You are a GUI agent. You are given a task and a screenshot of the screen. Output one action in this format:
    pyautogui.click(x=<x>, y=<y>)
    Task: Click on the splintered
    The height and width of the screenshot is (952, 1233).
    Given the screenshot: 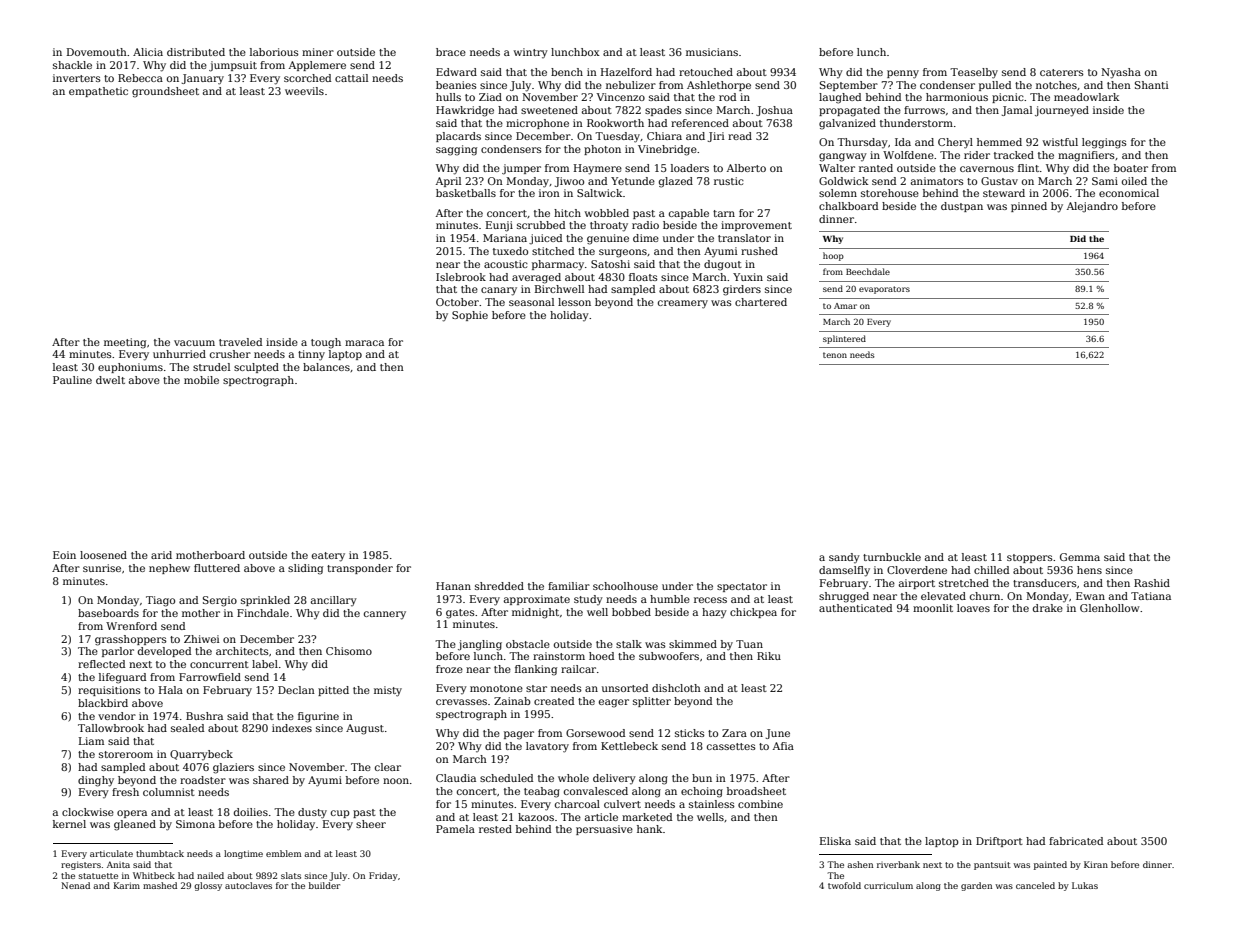 What is the action you would take?
    pyautogui.click(x=844, y=339)
